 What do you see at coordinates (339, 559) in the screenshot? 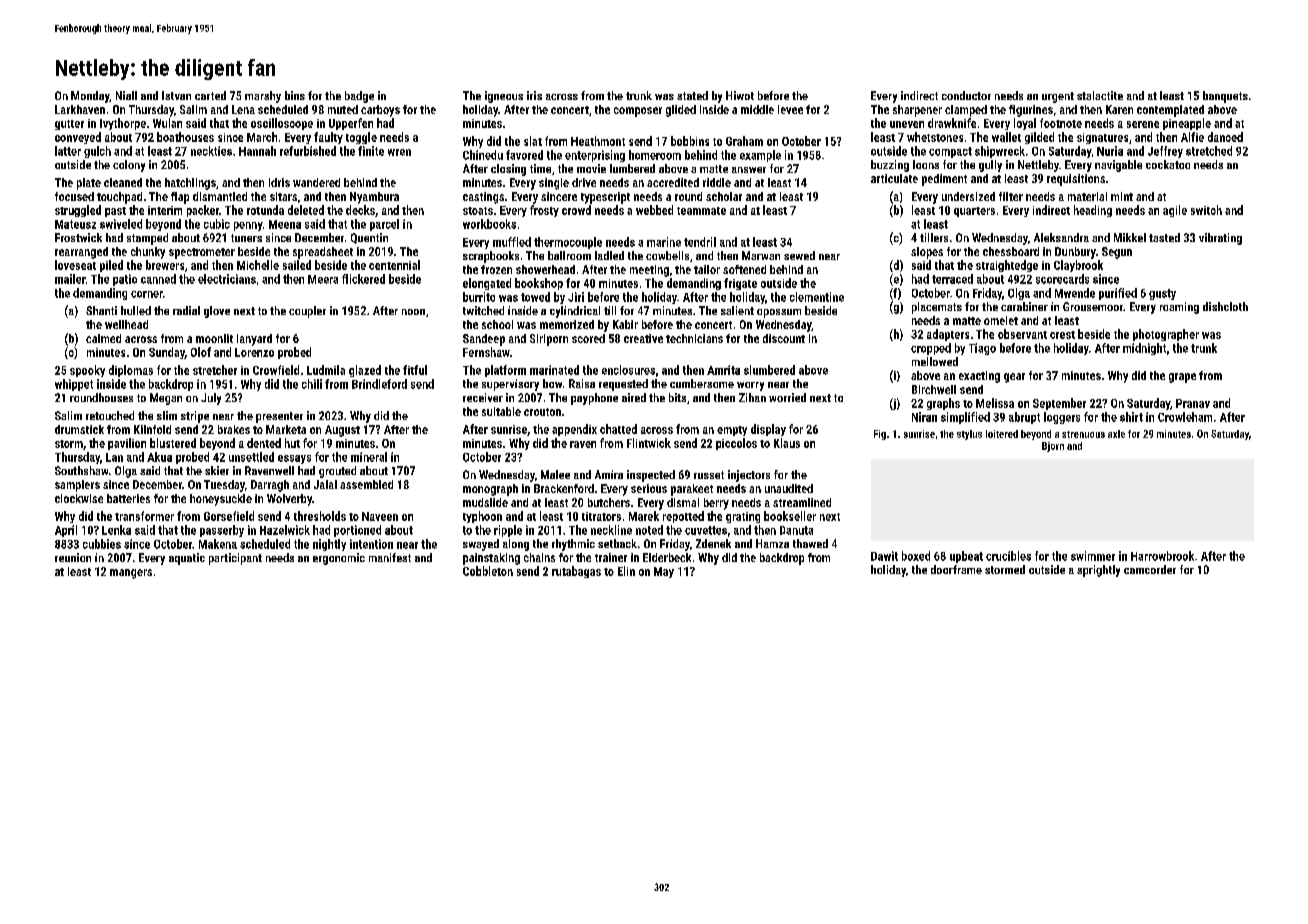
I see `ergonomic` at bounding box center [339, 559].
